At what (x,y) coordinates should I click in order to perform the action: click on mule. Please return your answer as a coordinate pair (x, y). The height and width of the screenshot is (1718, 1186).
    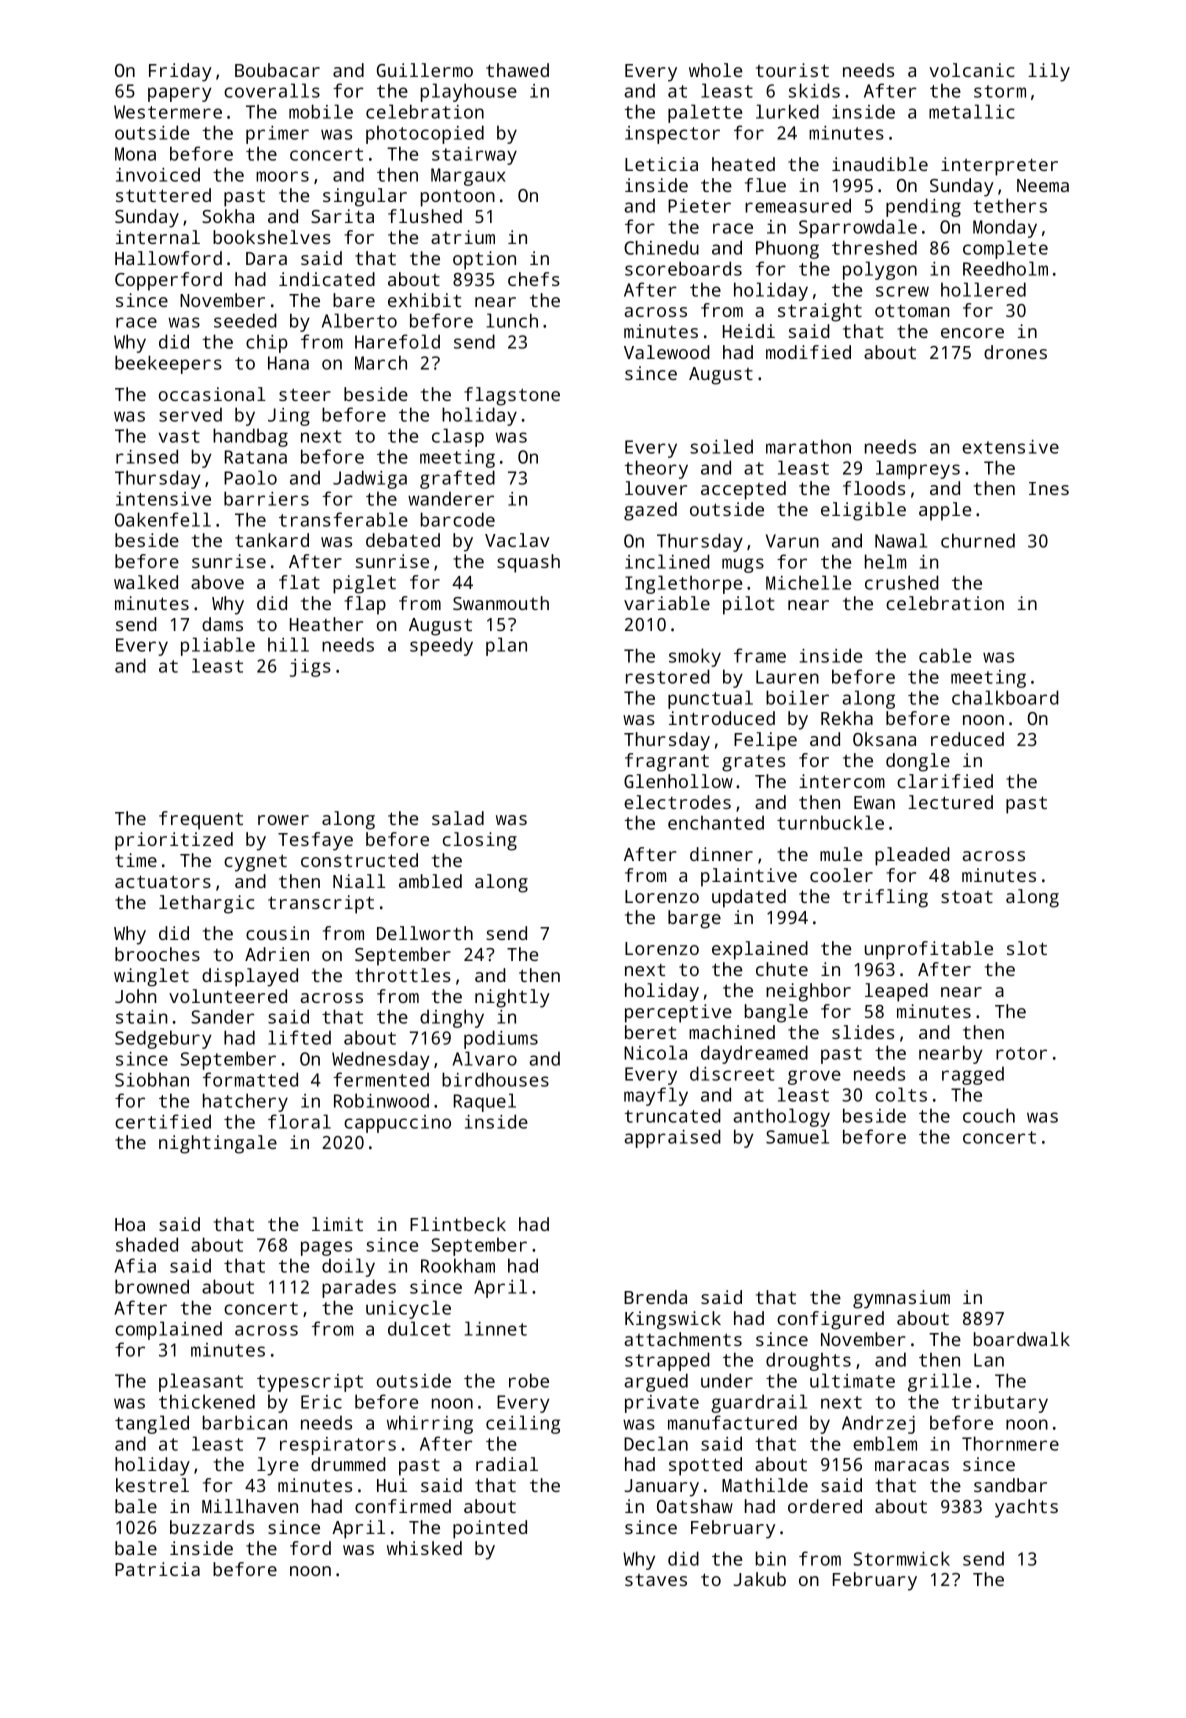
    Looking at the image, I should click on (841, 854).
